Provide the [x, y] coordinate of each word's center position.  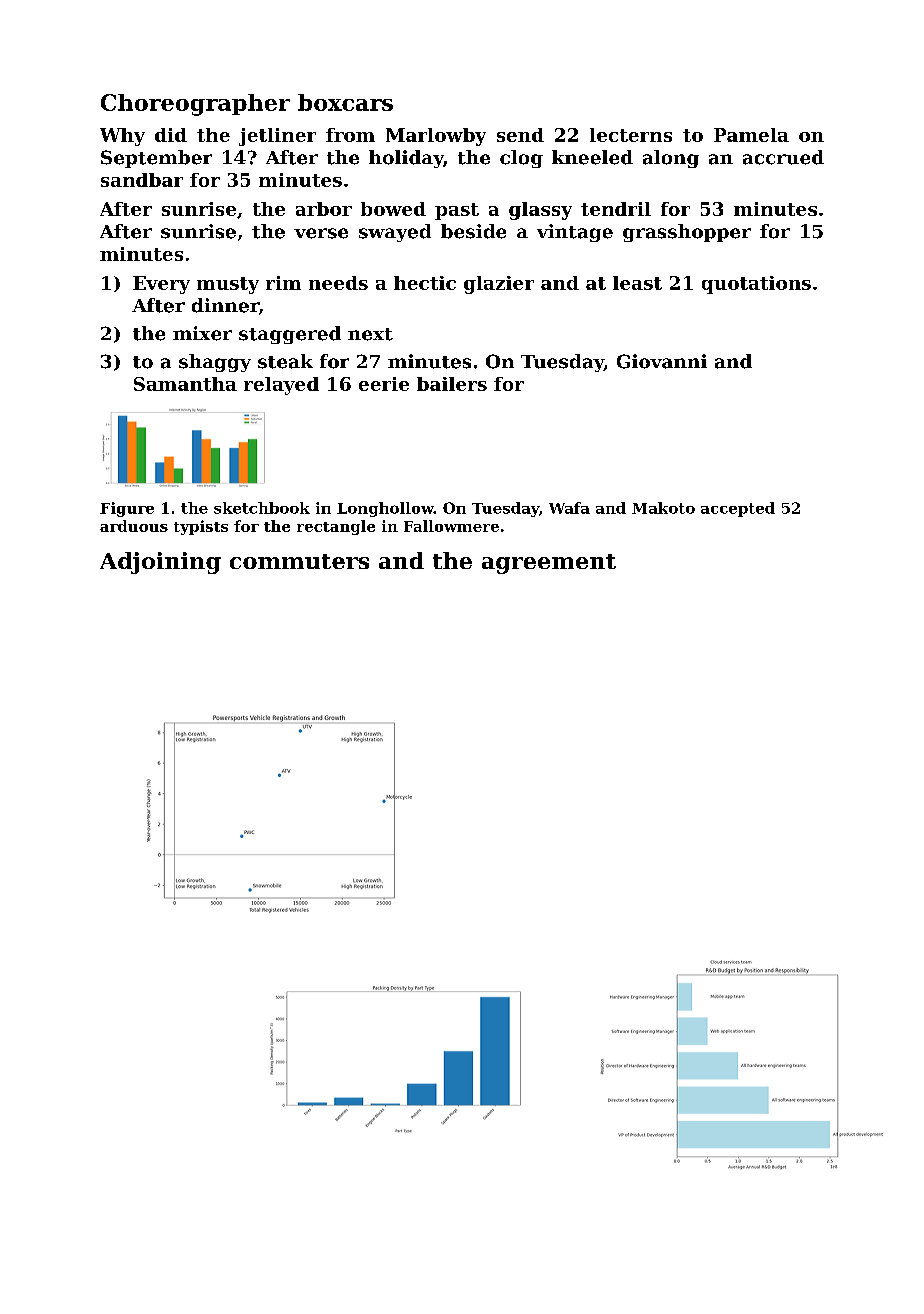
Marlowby [436, 137]
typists [201, 527]
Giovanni [662, 361]
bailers [452, 384]
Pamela [751, 135]
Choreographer [195, 105]
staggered [290, 335]
